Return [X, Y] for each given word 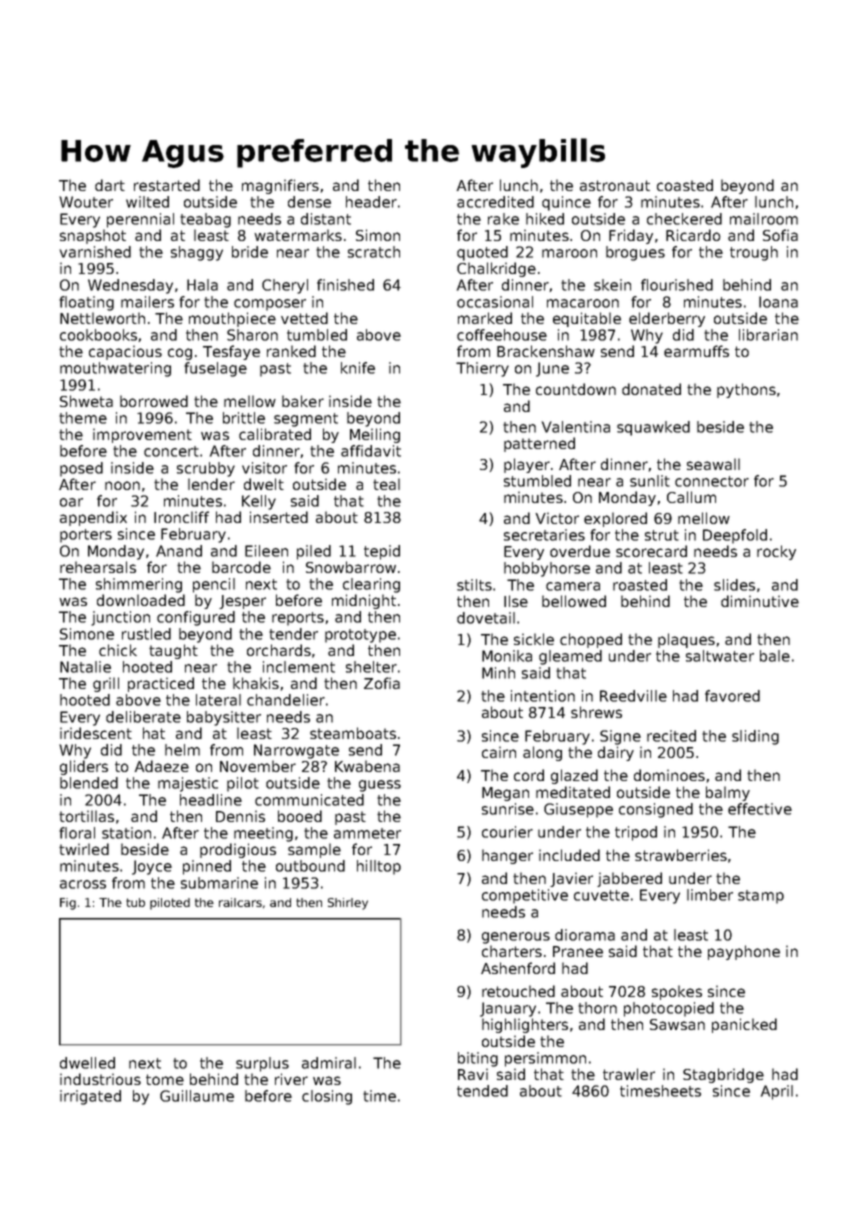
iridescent [96, 733]
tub [135, 902]
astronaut [615, 185]
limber [710, 895]
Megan [505, 794]
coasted [685, 185]
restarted [167, 185]
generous [516, 938]
